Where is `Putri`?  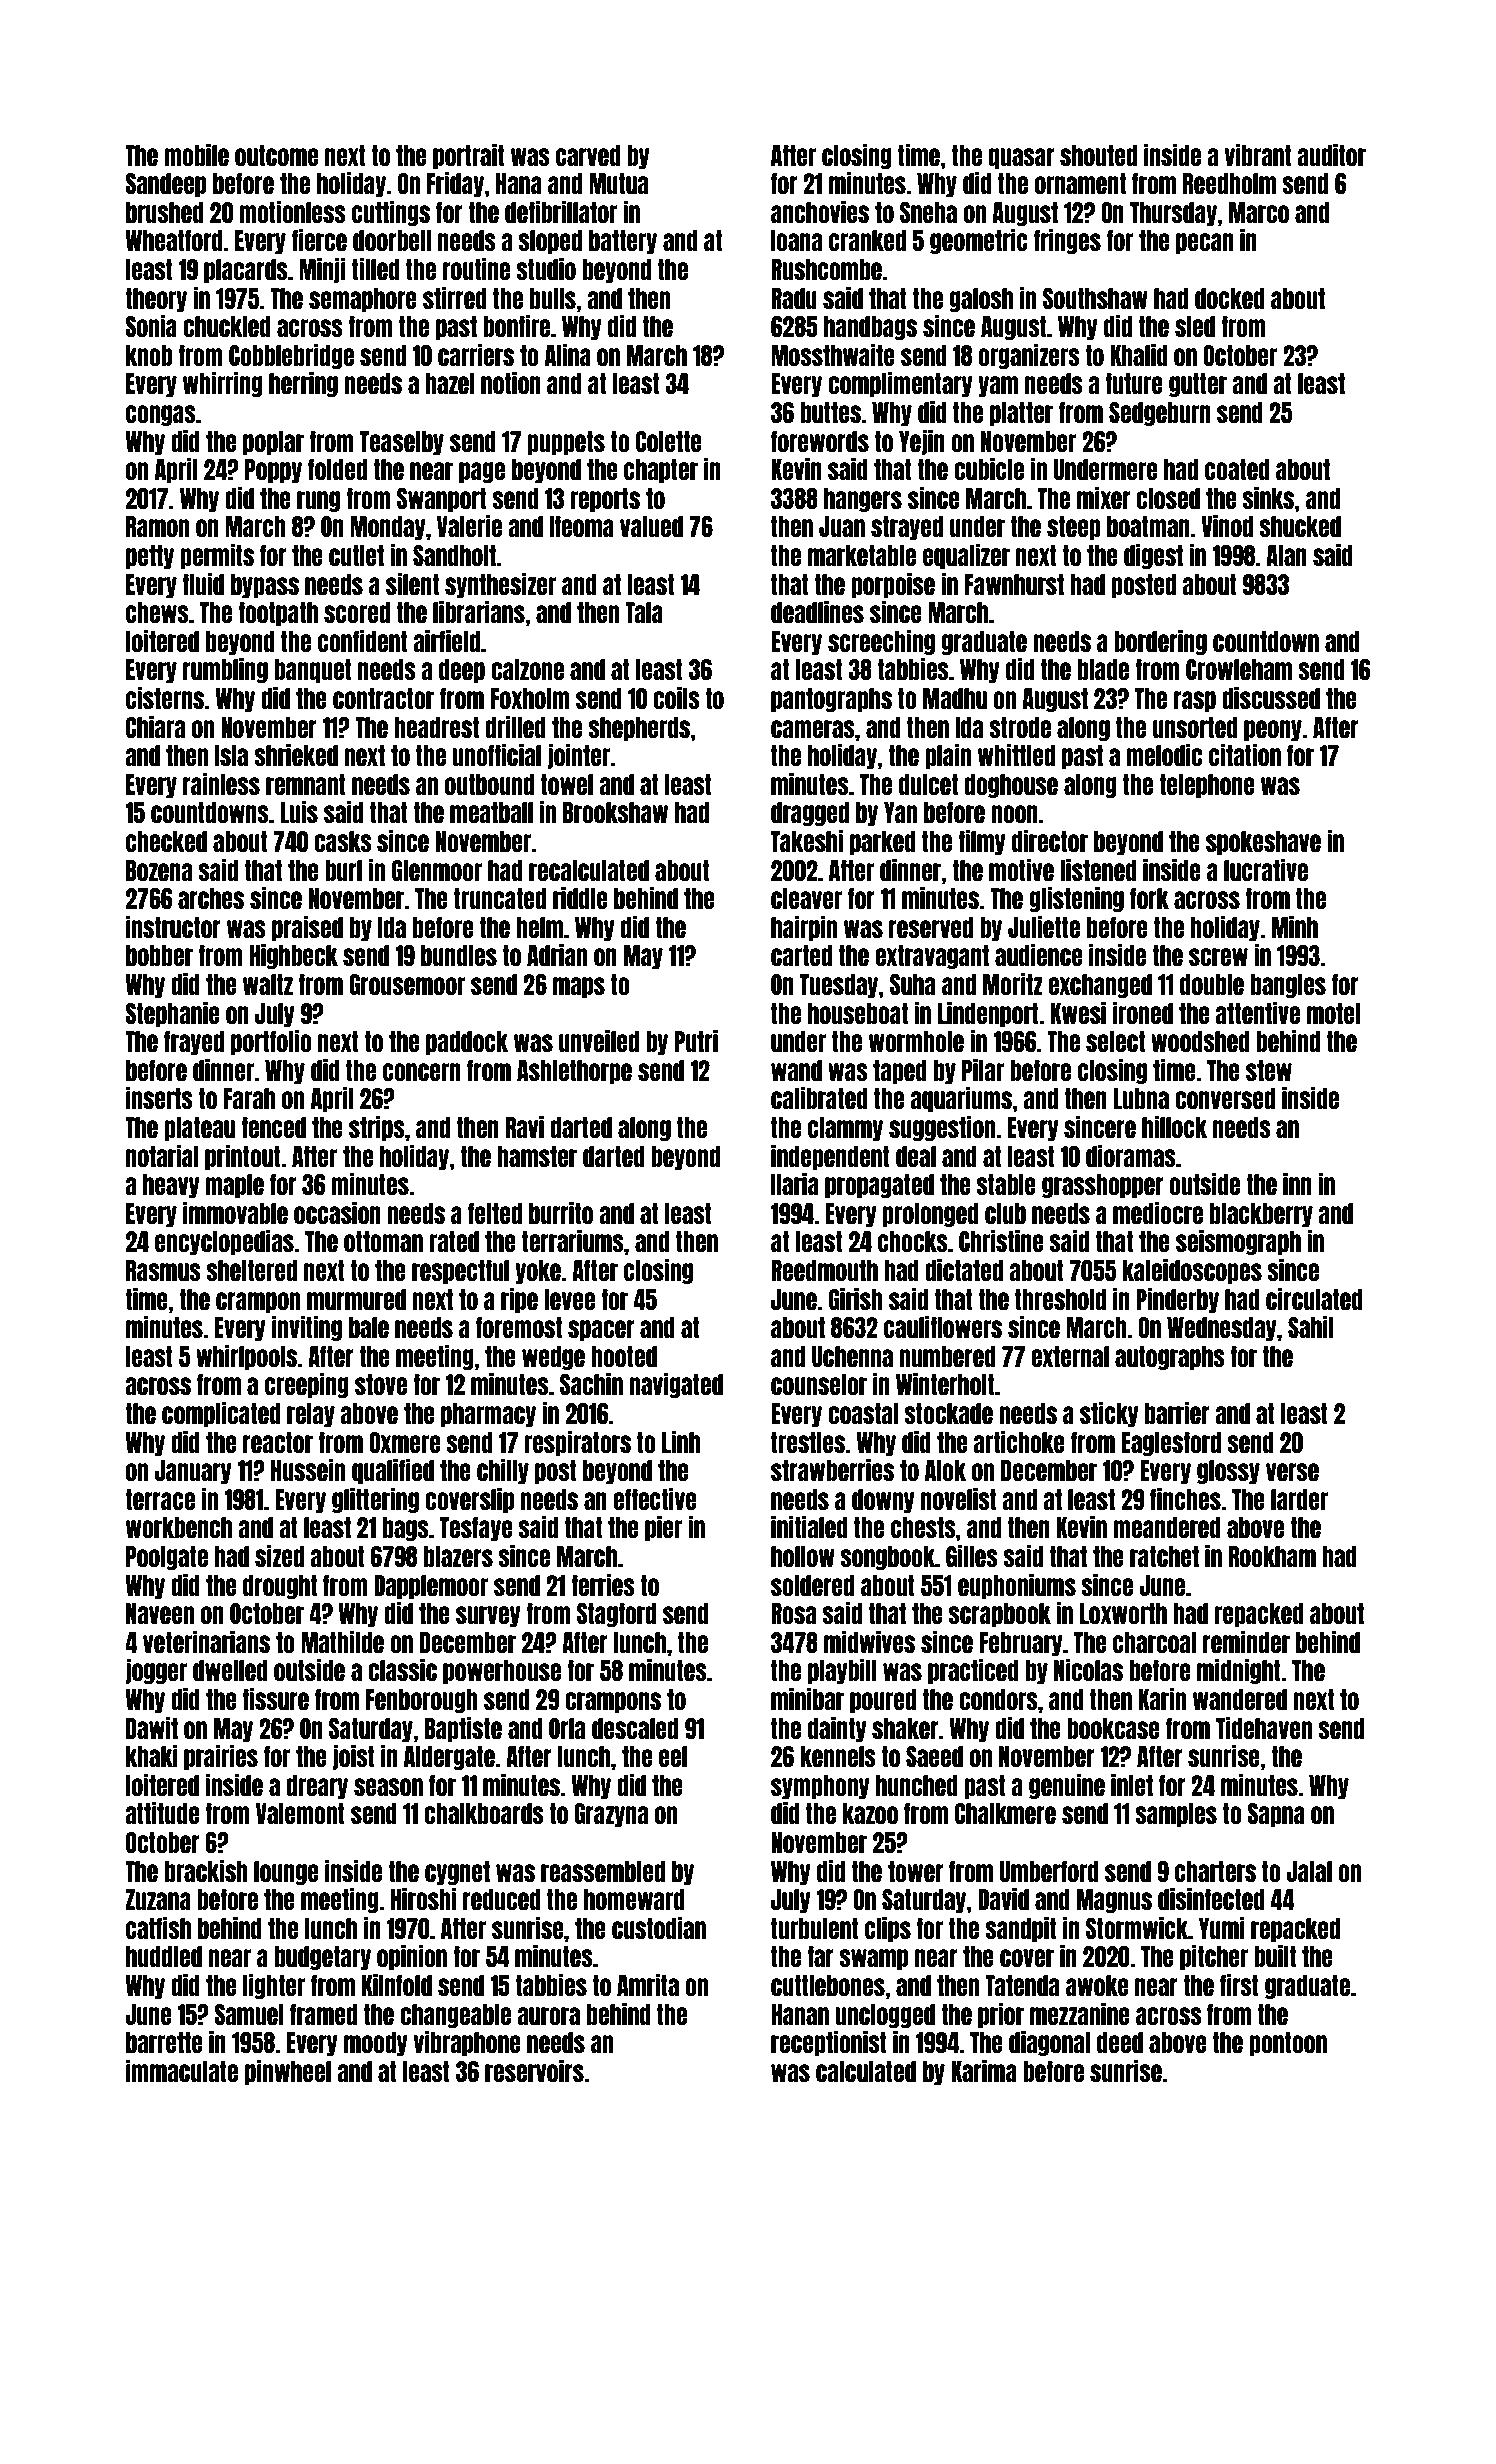
Putri is located at coordinates (696, 1040).
